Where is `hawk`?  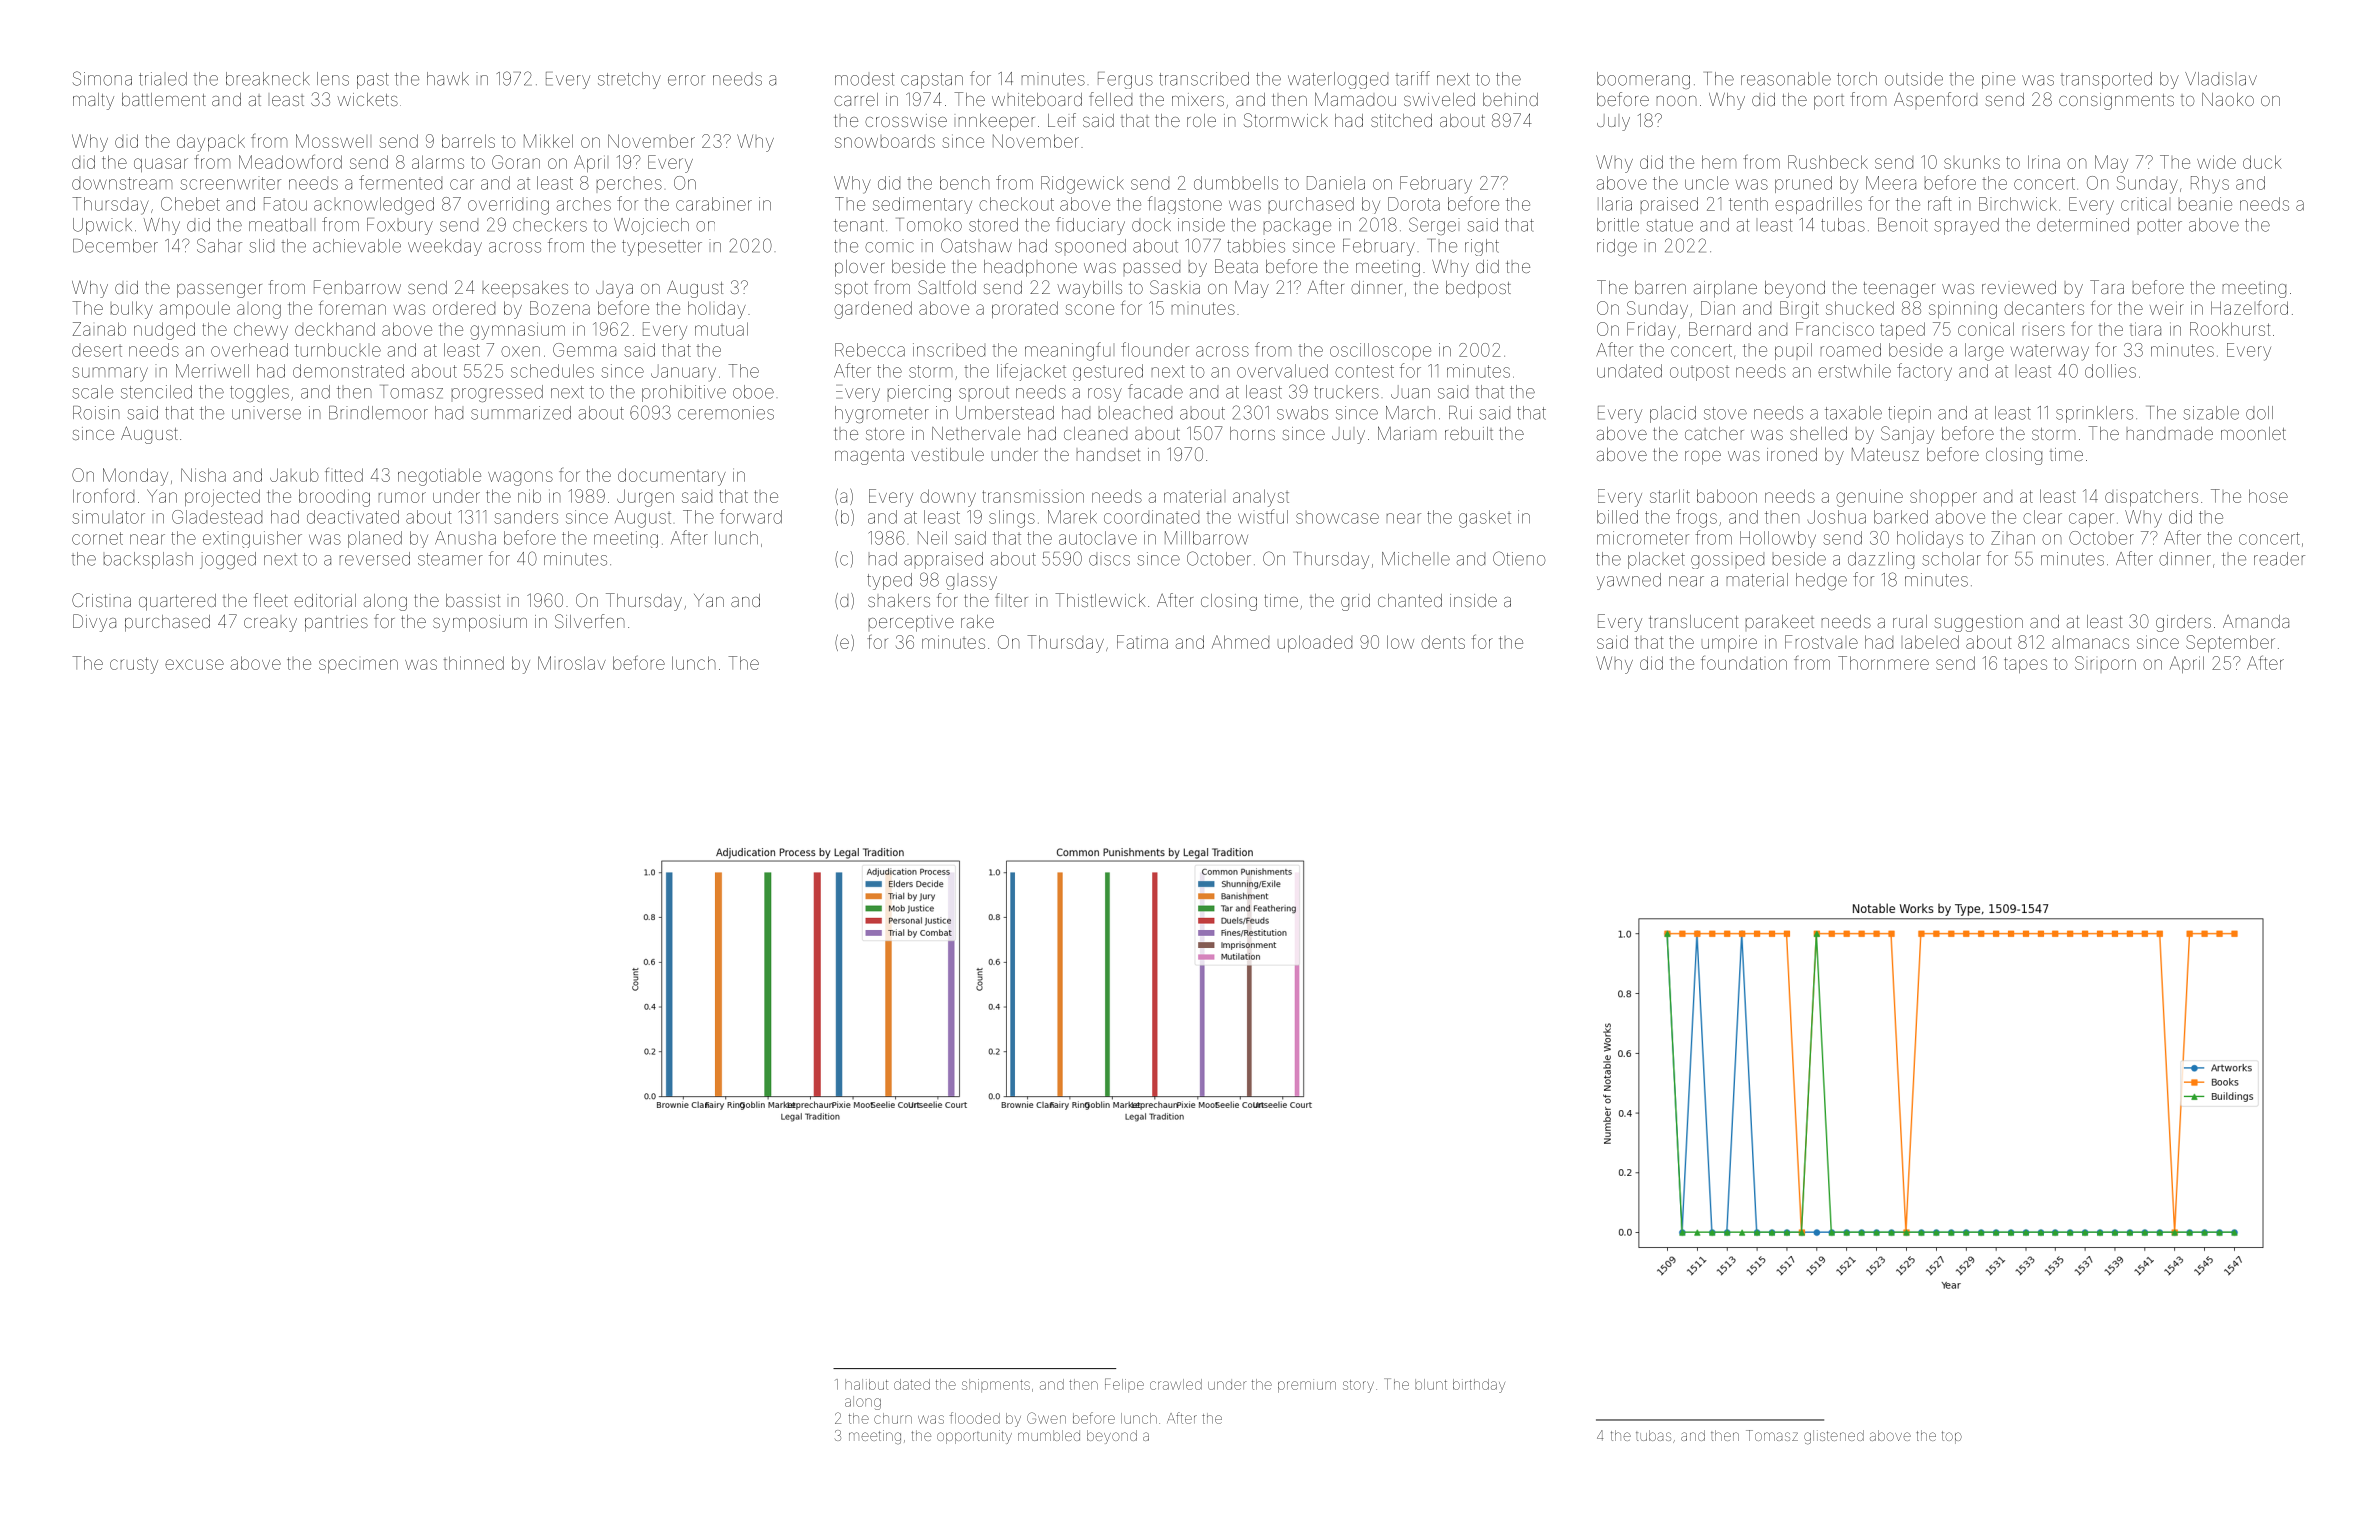
hawk is located at coordinates (448, 79).
